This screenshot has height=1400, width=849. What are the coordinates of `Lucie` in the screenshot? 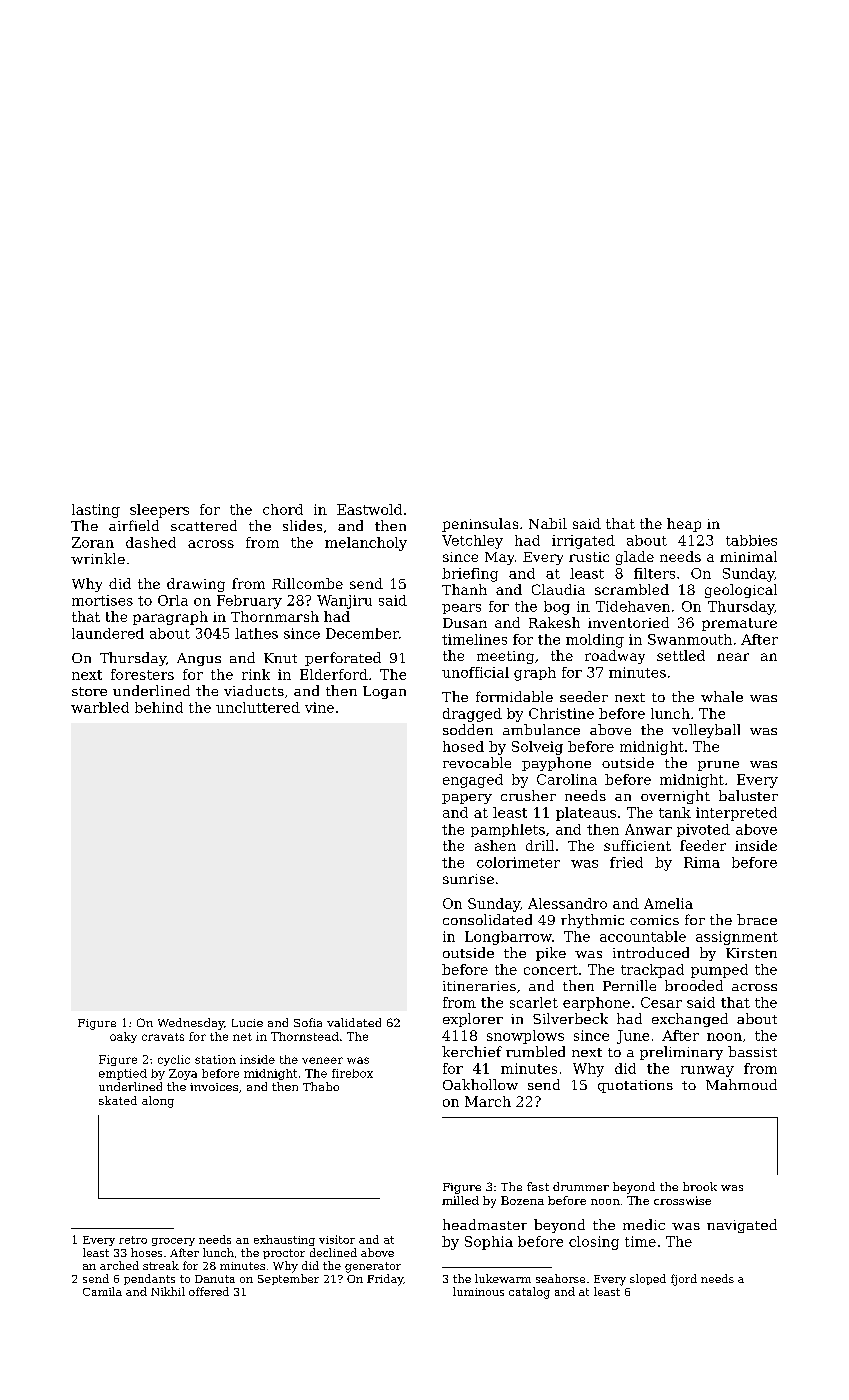 It's located at (247, 1023).
